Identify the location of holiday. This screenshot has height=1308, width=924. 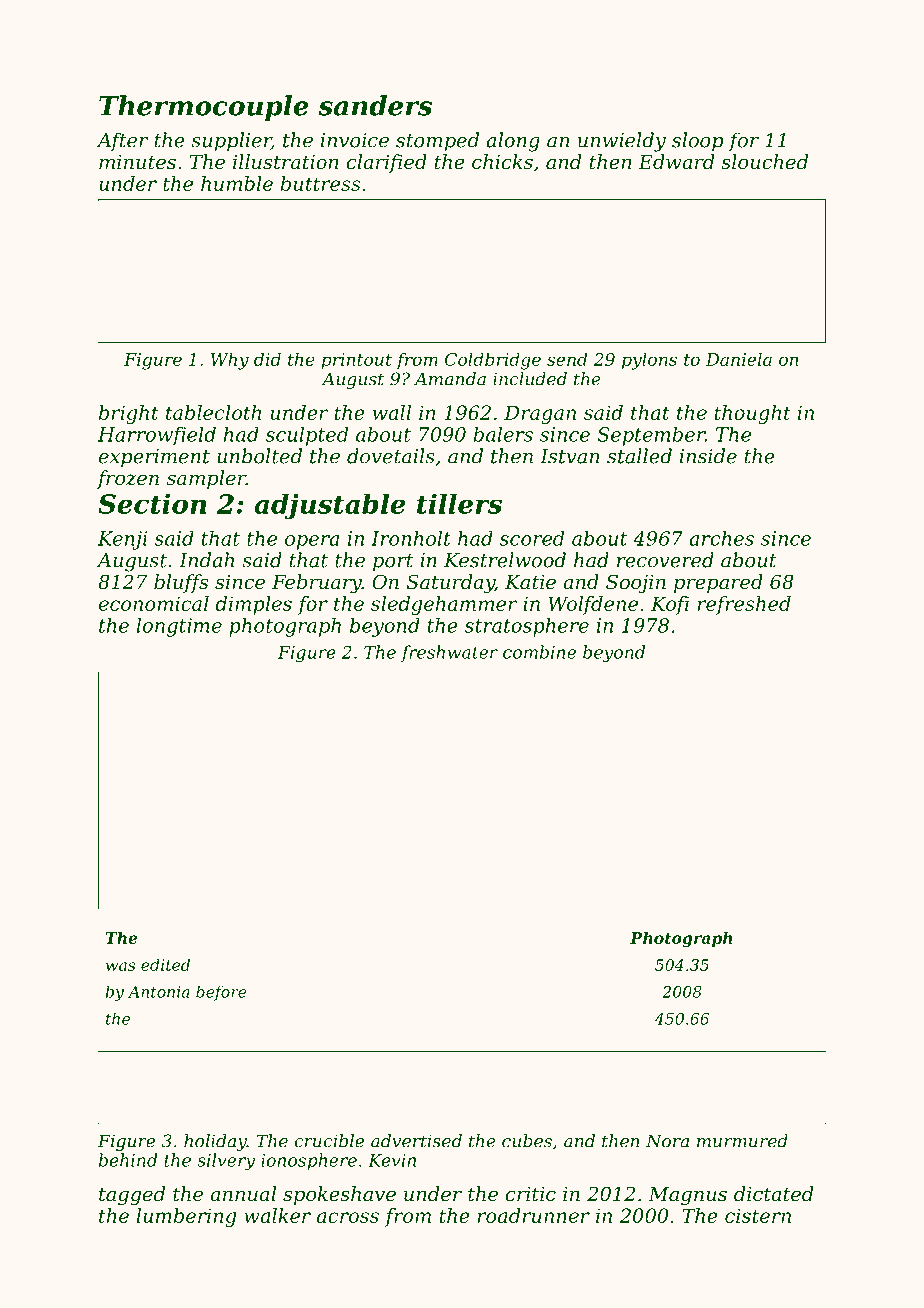
(215, 1142).
